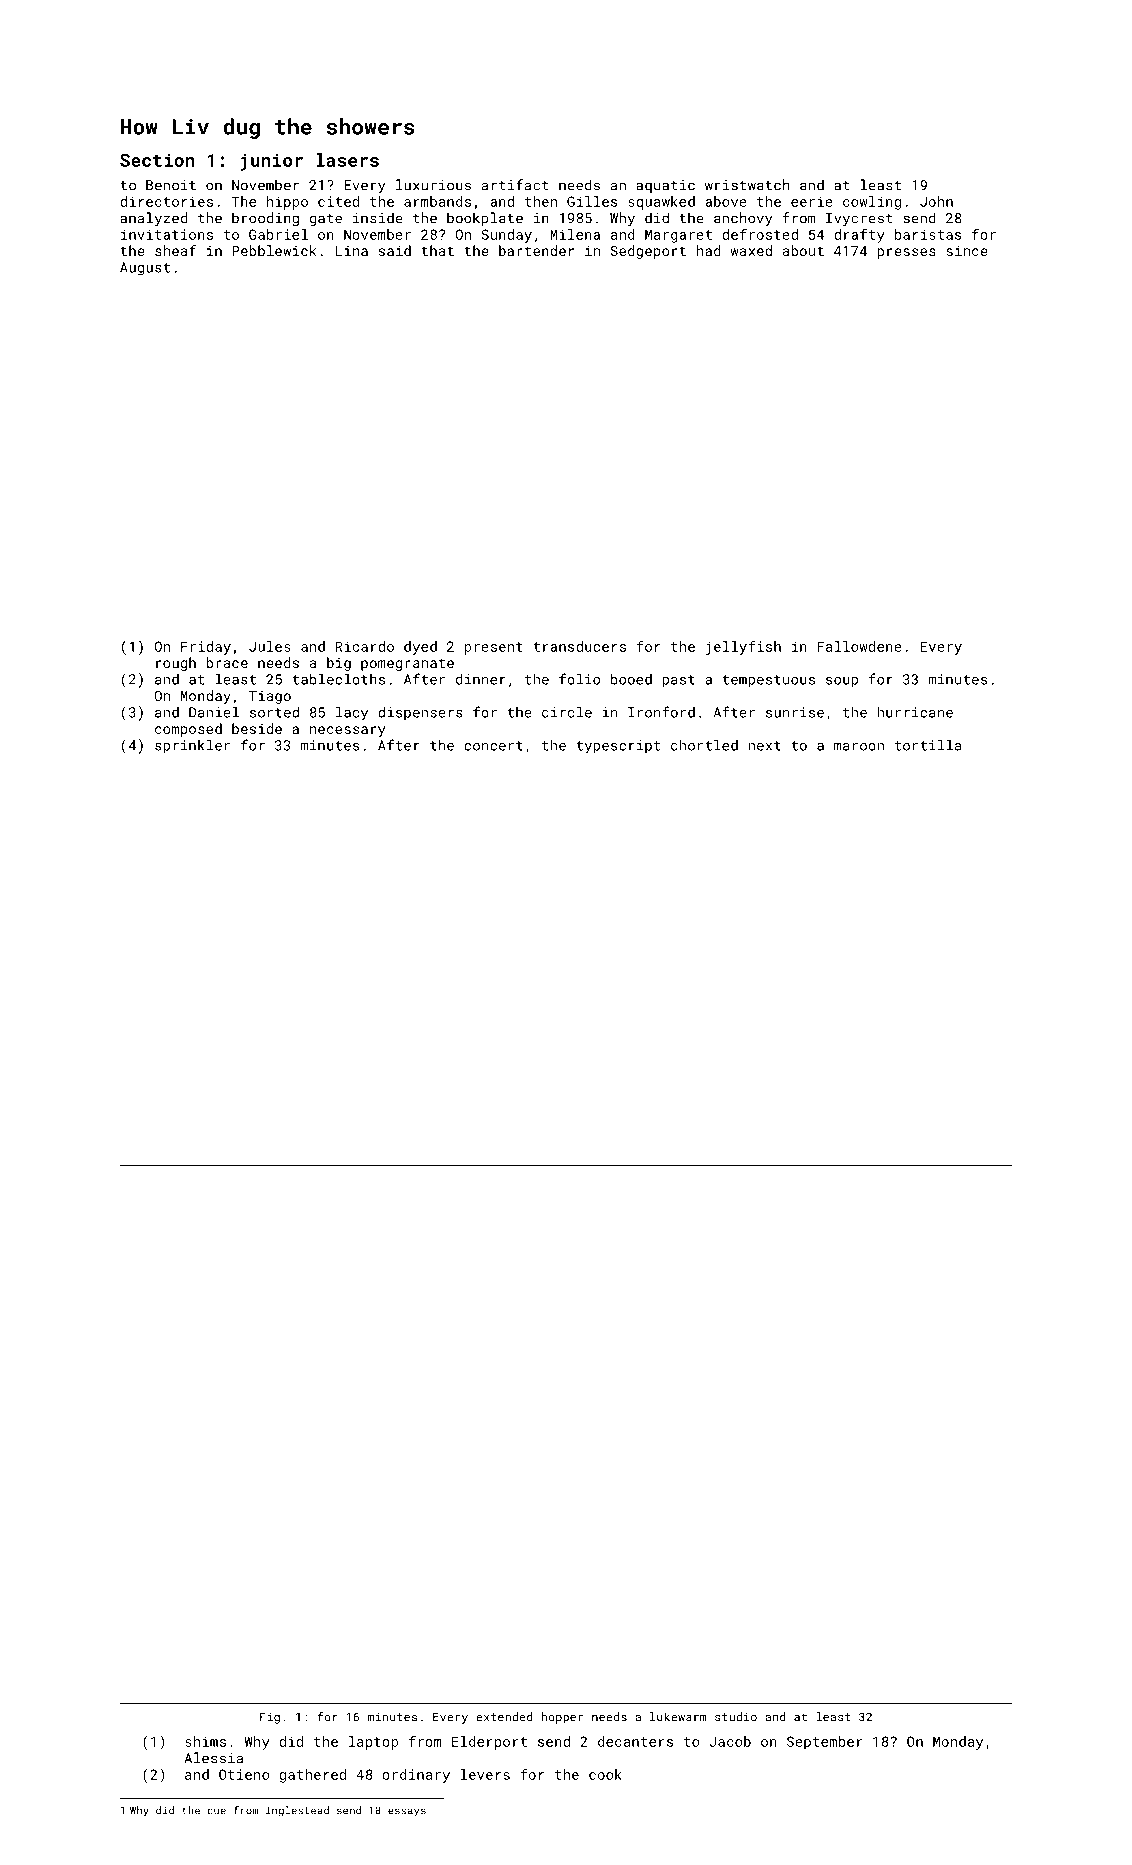  Describe the element at coordinates (192, 746) in the screenshot. I see `sprinkler` at that location.
